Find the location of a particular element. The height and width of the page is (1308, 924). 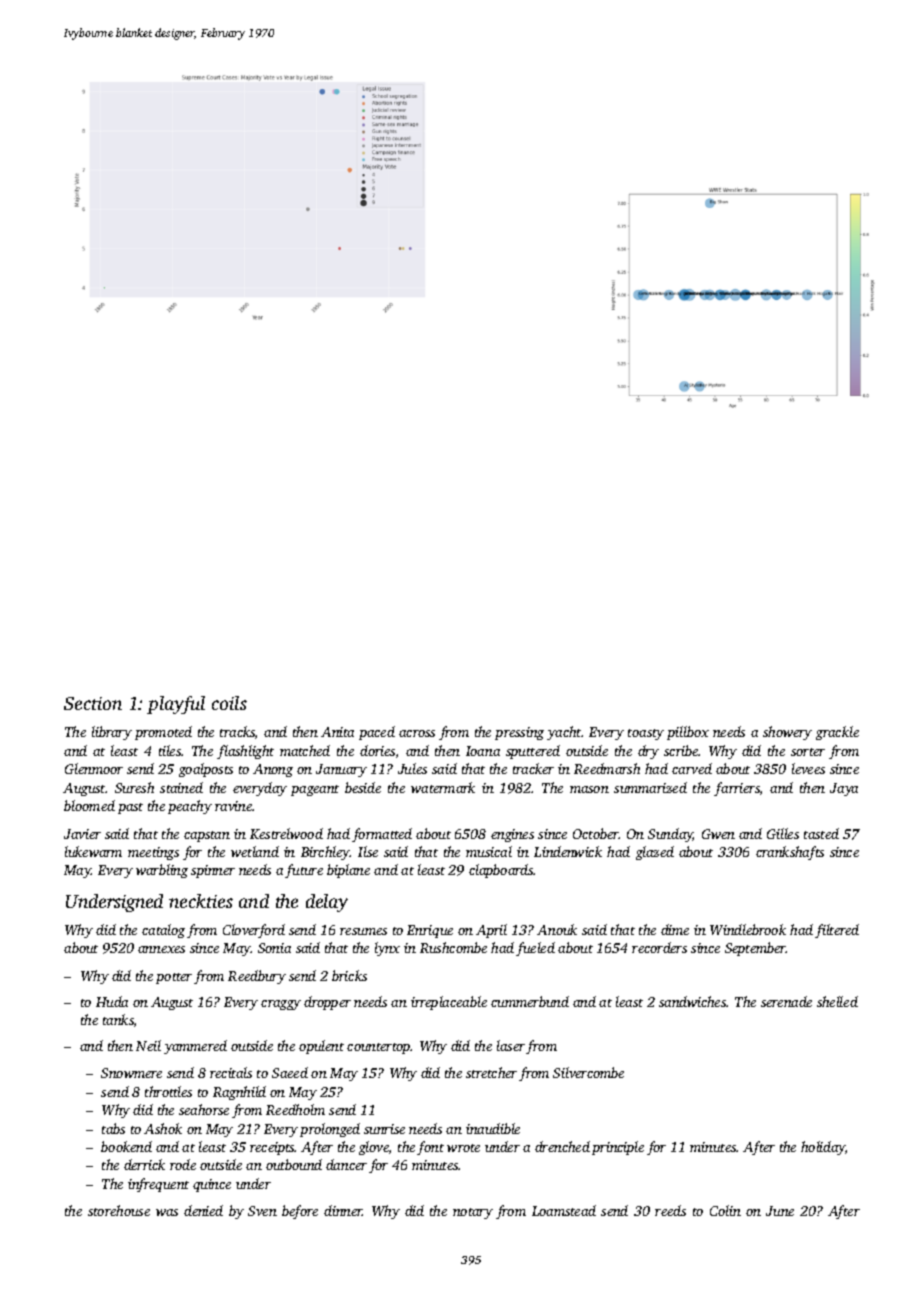

capstan is located at coordinates (207, 836).
